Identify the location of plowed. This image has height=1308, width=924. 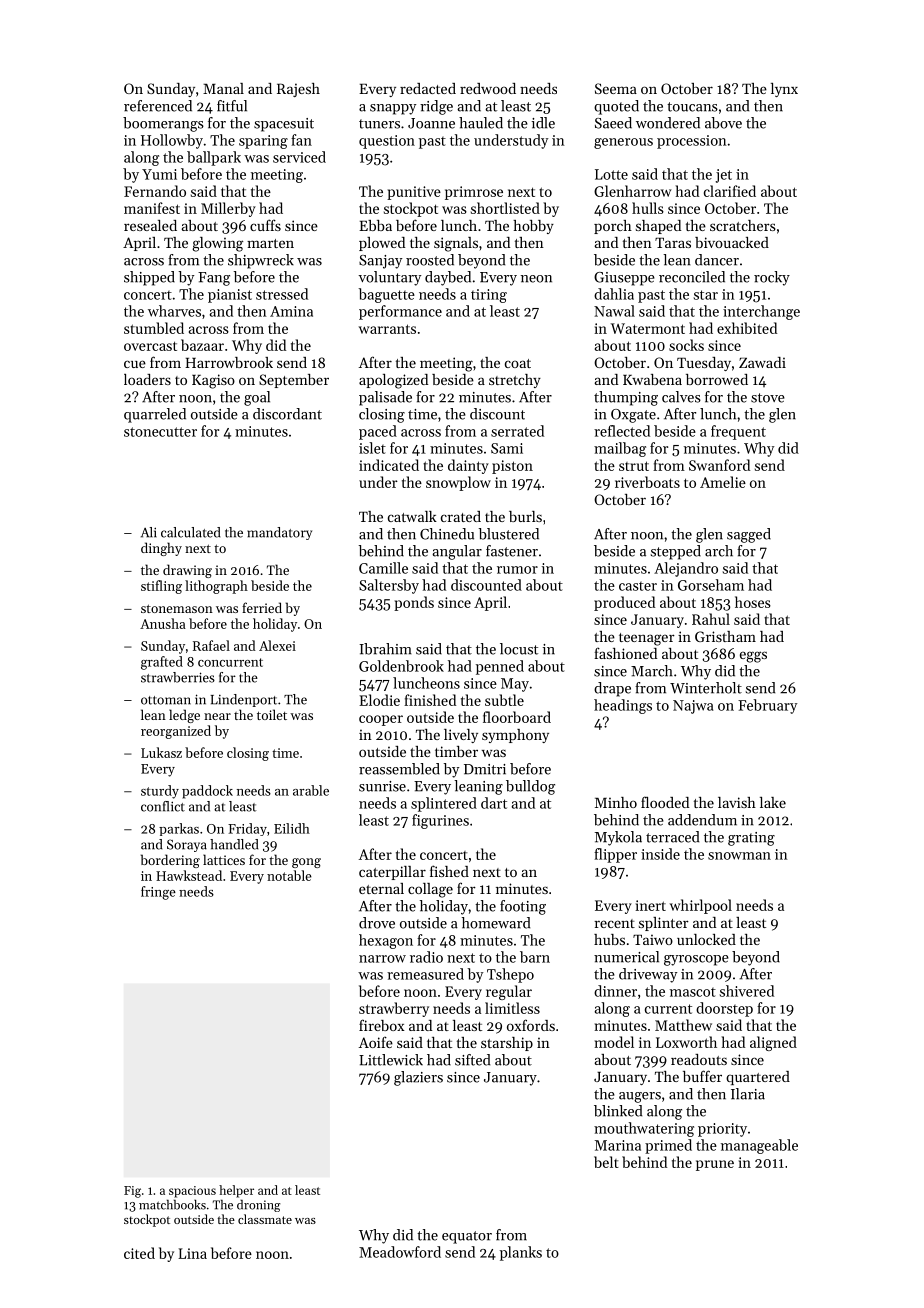
(382, 244).
